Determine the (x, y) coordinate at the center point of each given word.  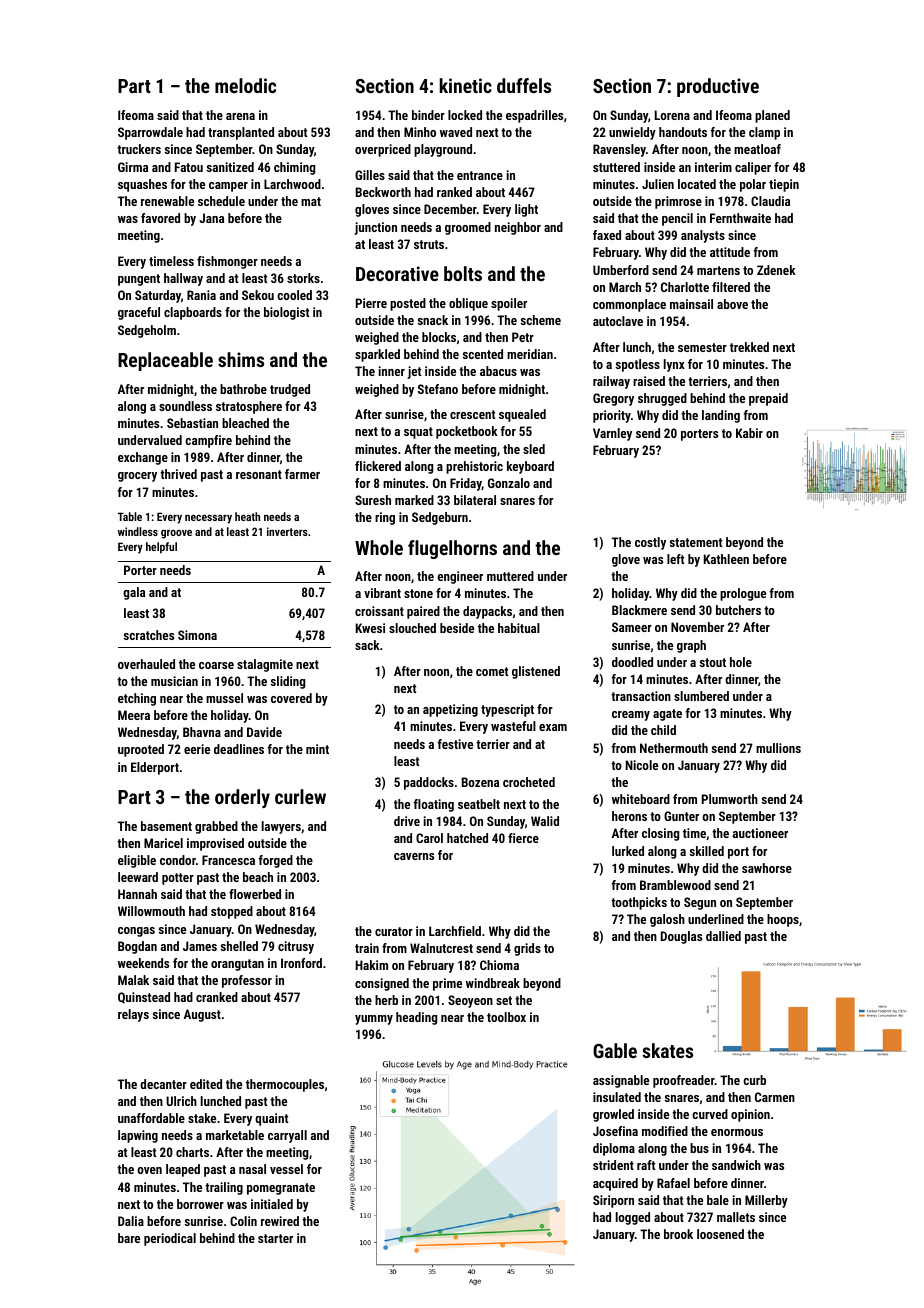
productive (718, 87)
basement (166, 826)
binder (428, 115)
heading (416, 1018)
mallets (736, 1217)
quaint (271, 1119)
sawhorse (767, 868)
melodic (245, 85)
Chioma (499, 965)
